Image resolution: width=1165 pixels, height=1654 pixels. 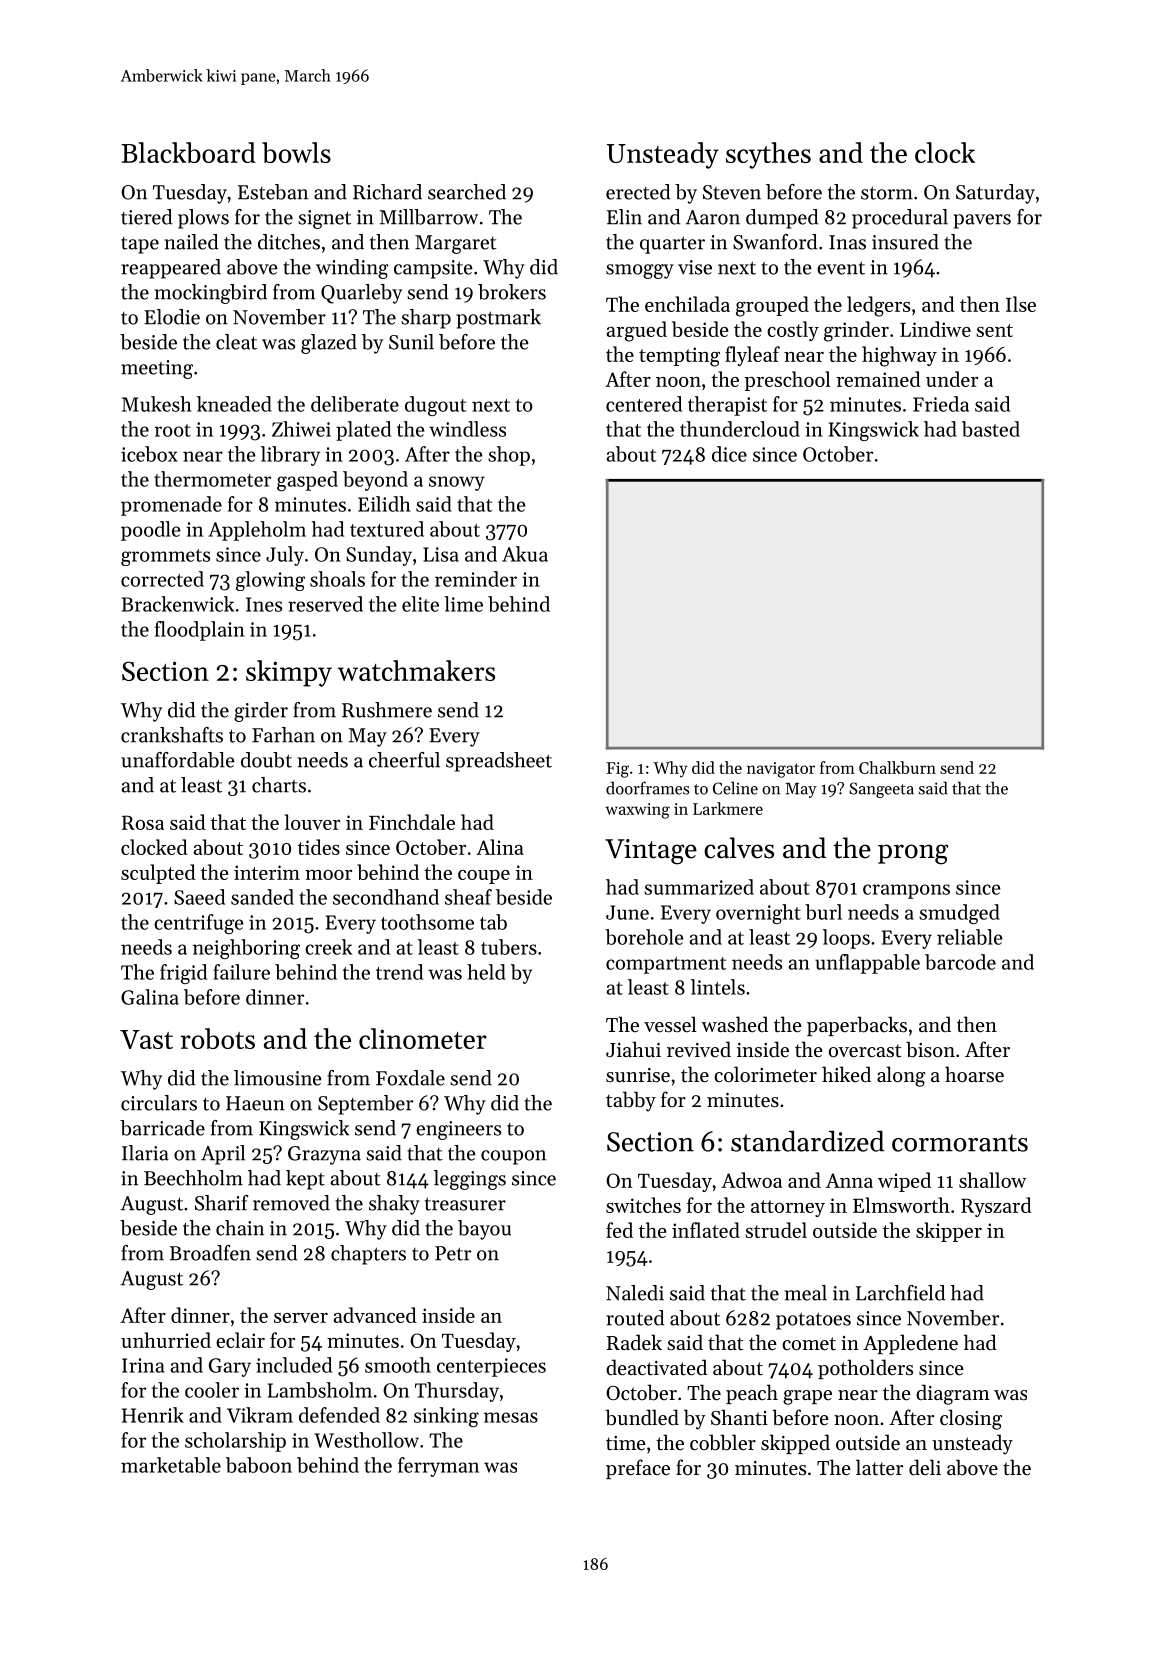 What do you see at coordinates (638, 192) in the image?
I see `erected` at bounding box center [638, 192].
